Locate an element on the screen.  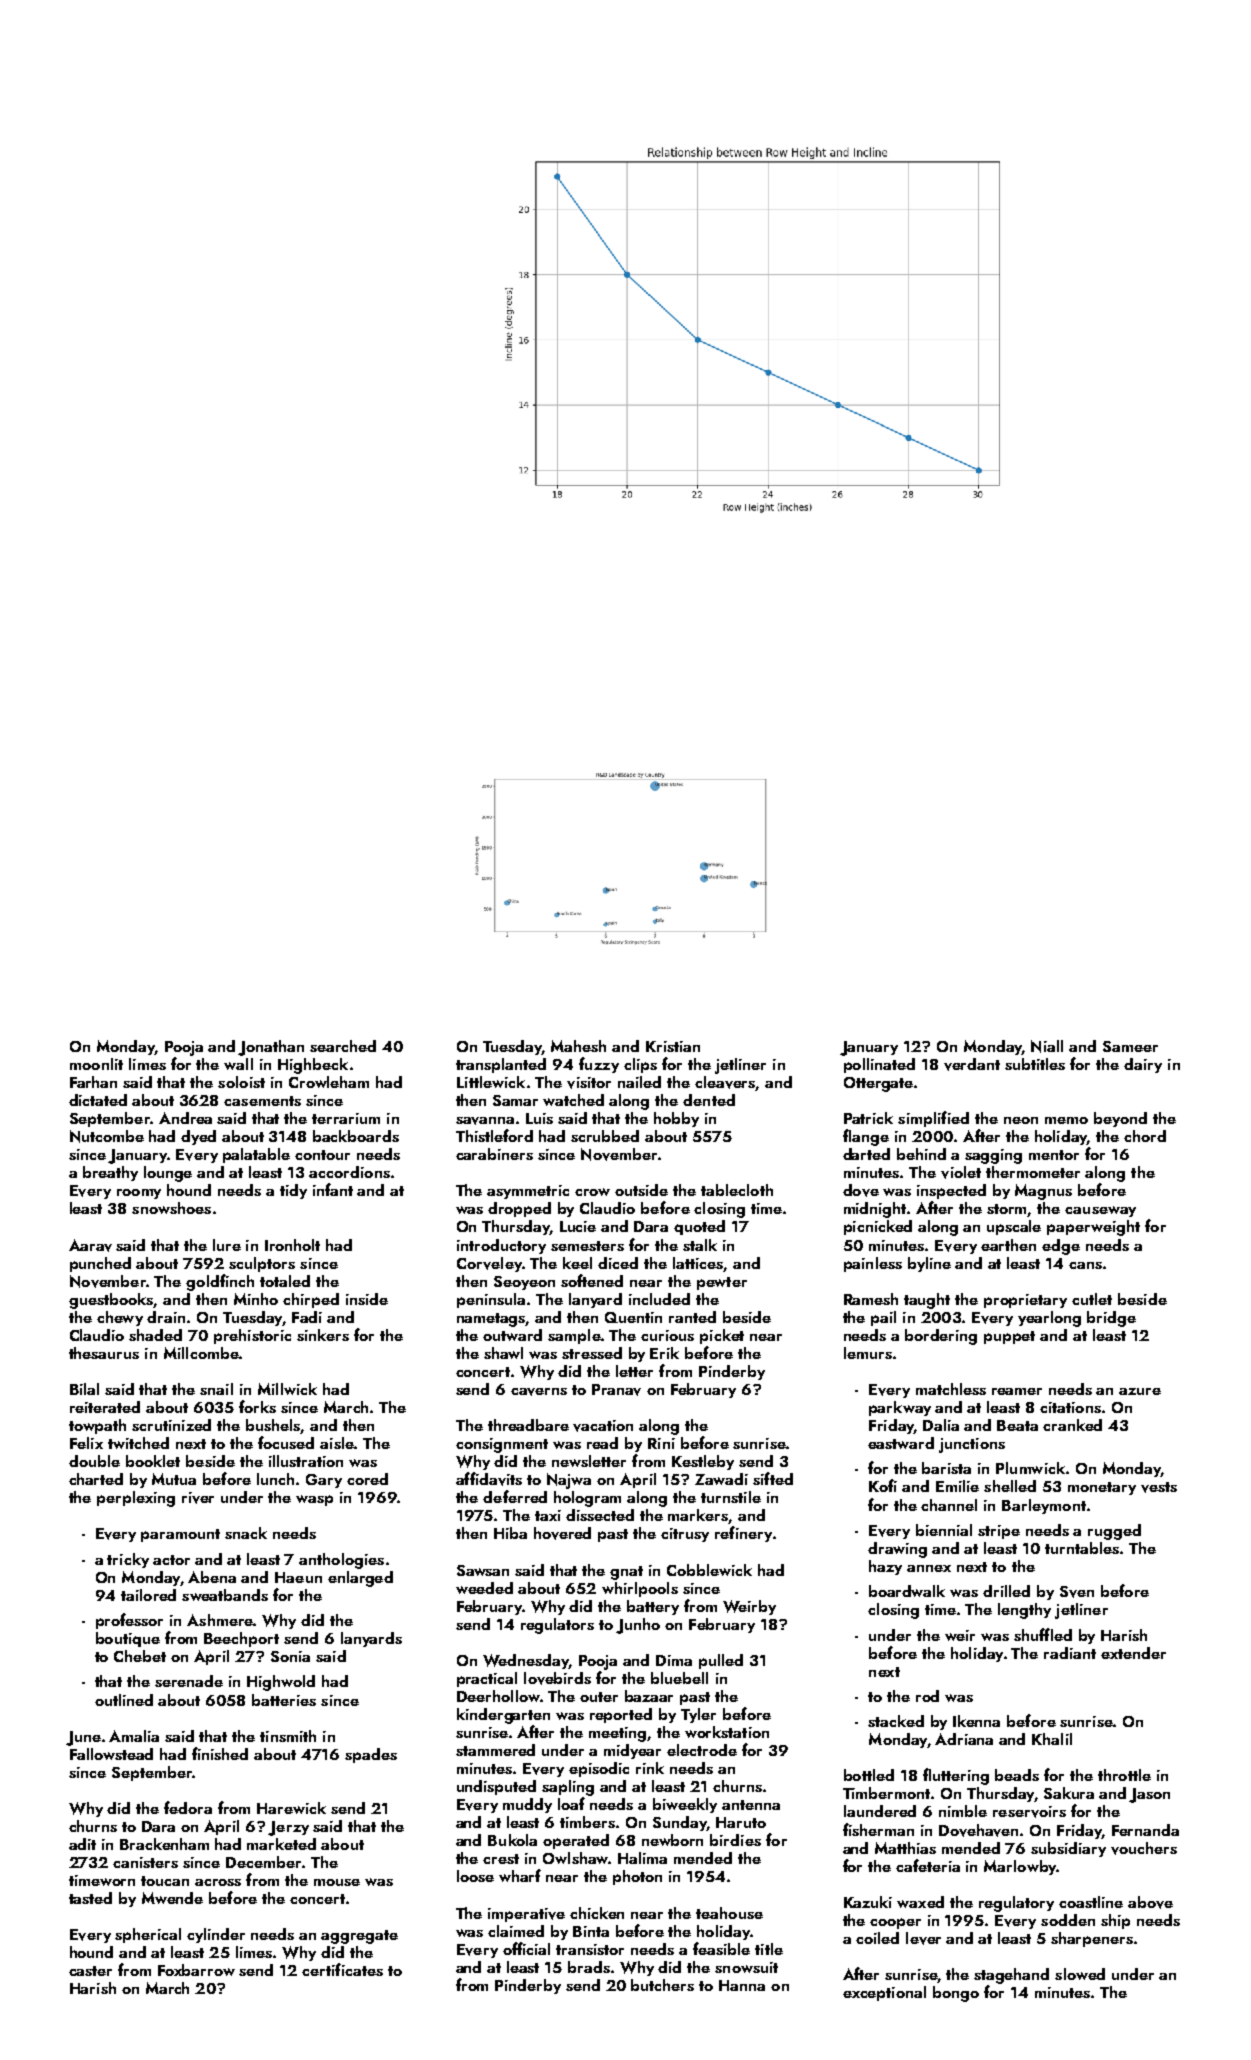
outer is located at coordinates (599, 1697).
